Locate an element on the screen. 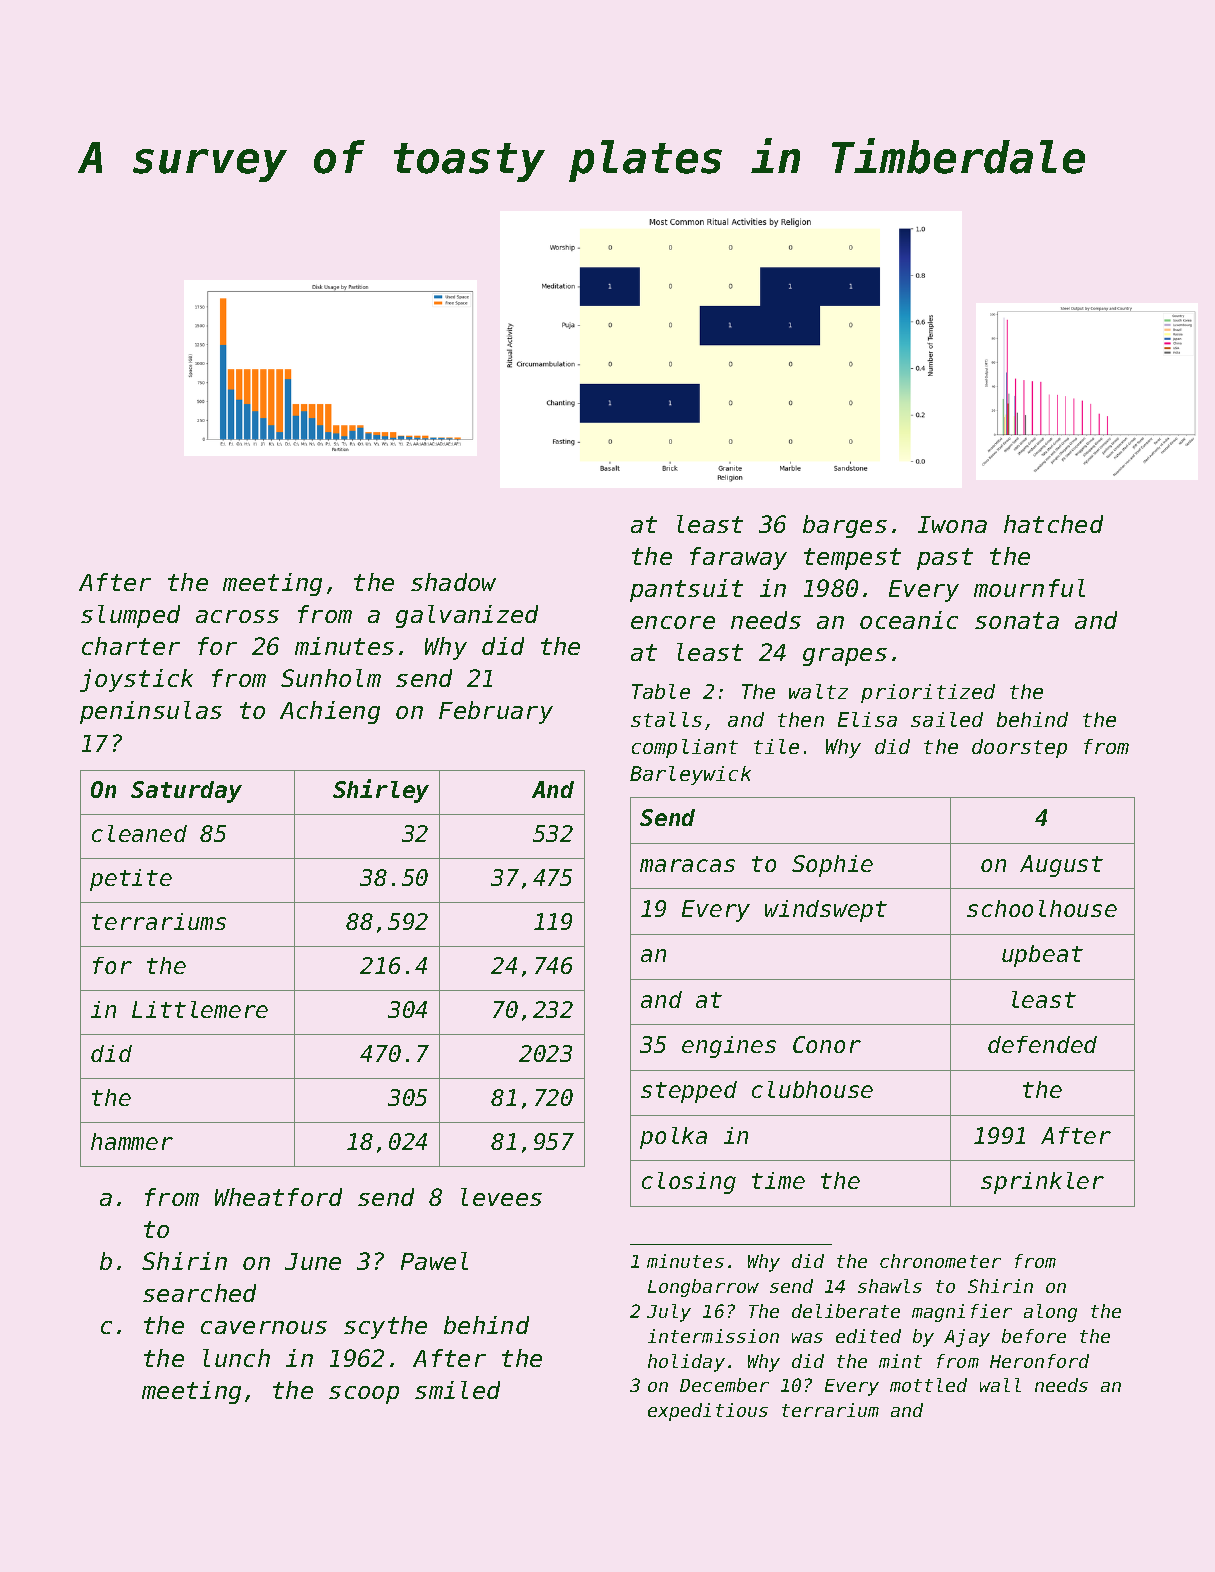 This screenshot has width=1215, height=1572. Longbarrow is located at coordinates (703, 1288).
